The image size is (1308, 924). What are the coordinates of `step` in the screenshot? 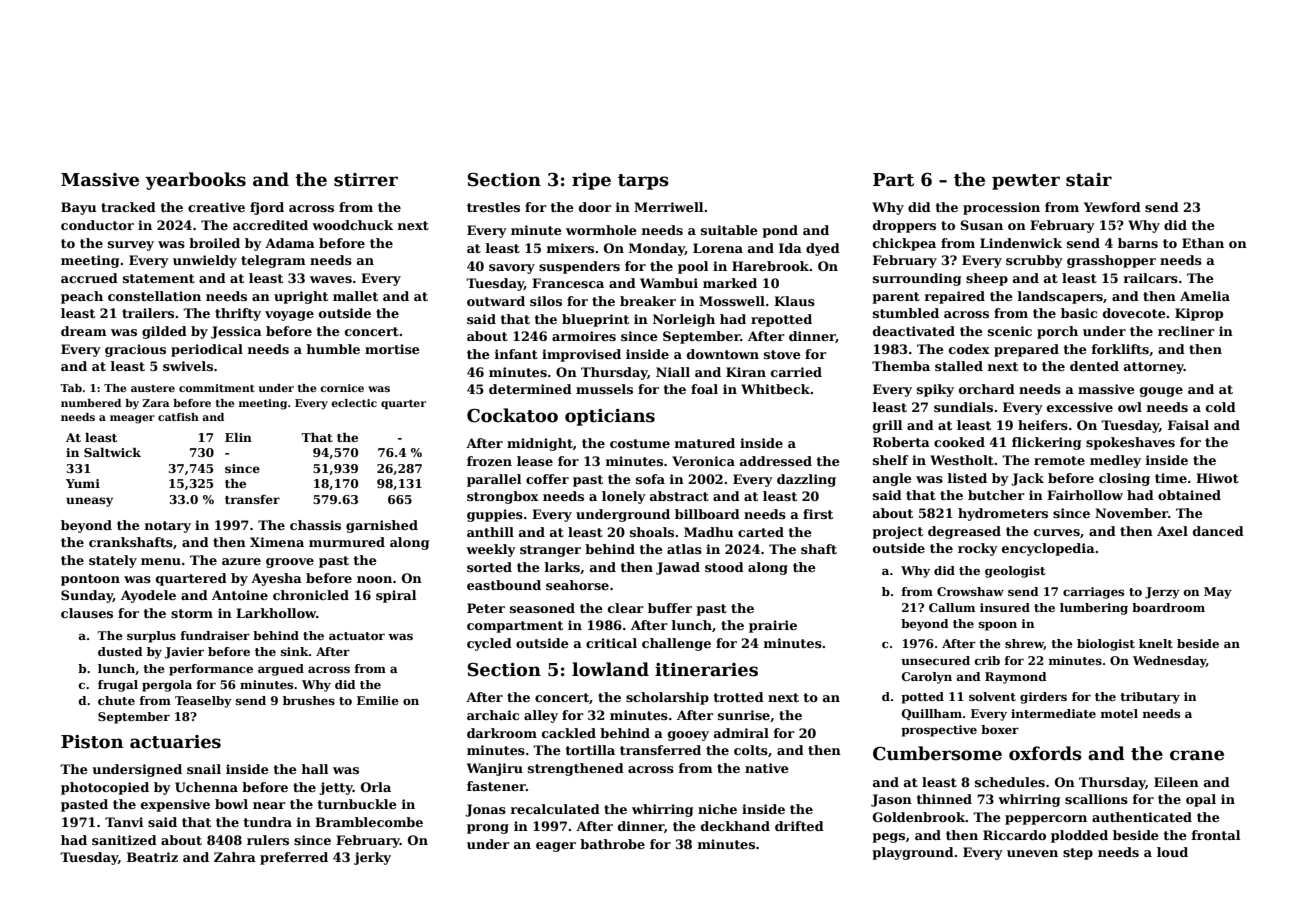 It's located at (1078, 854).
